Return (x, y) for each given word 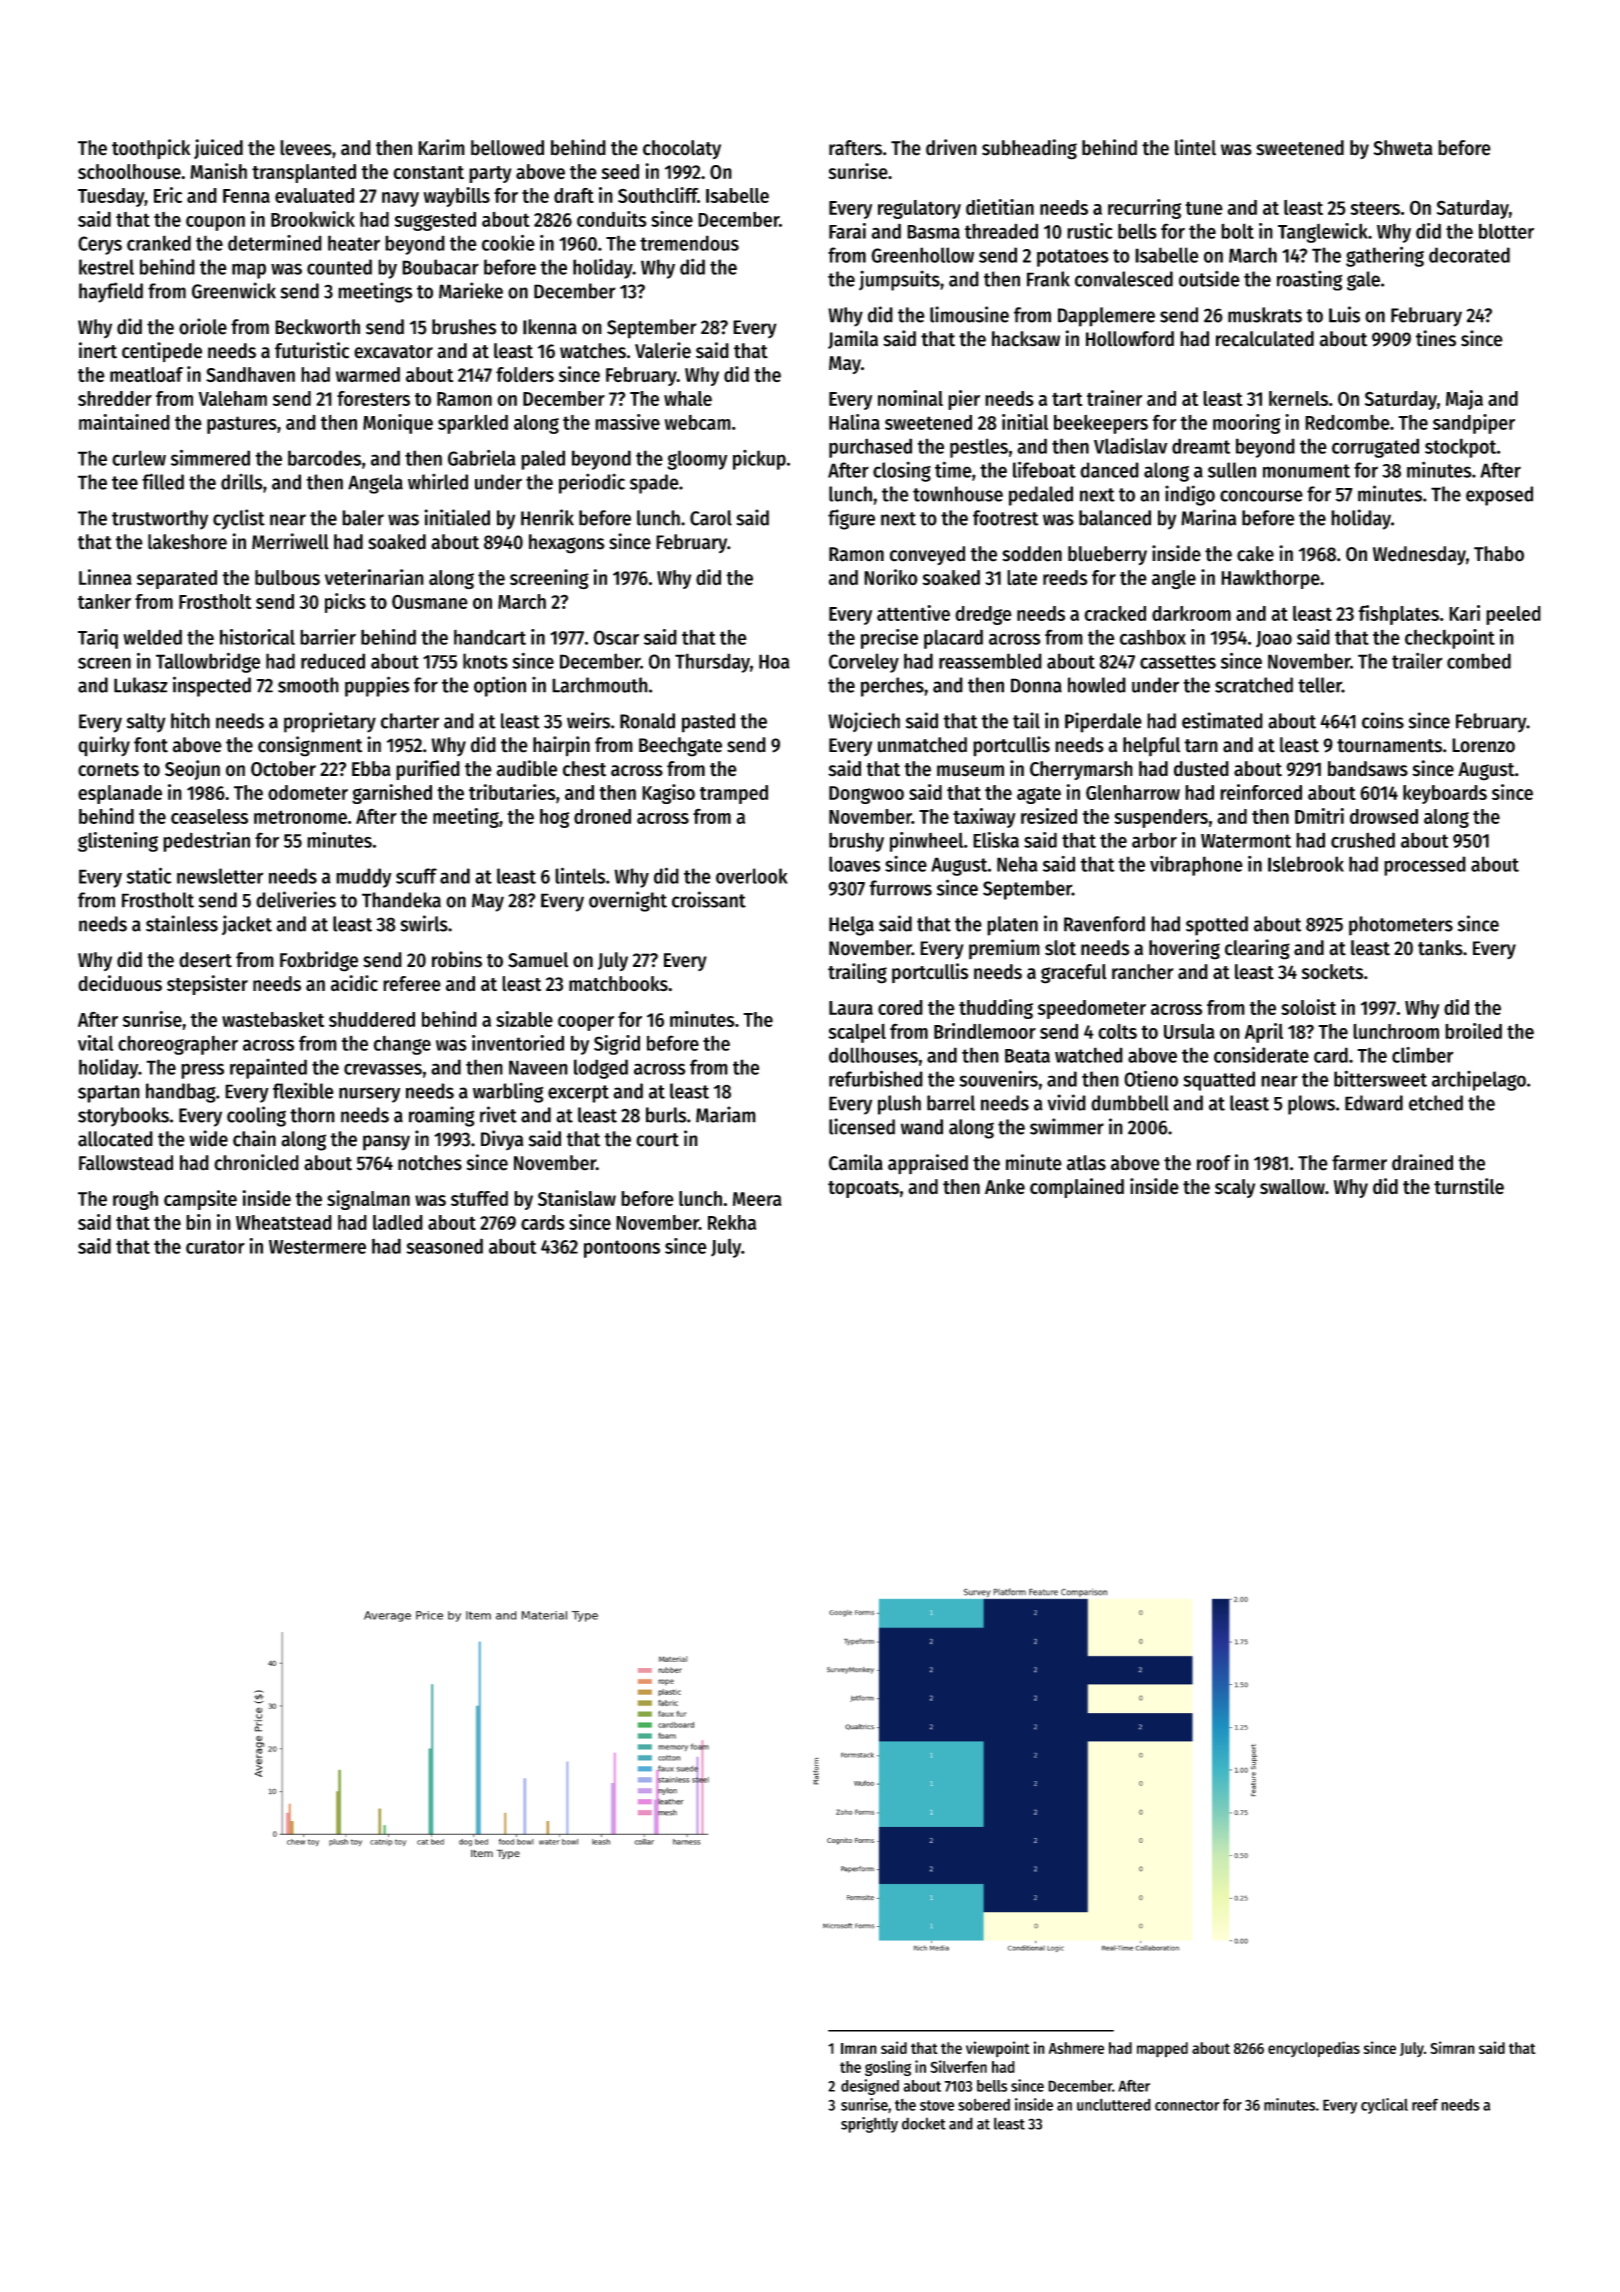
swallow (1292, 1187)
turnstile (1469, 1186)
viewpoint (998, 2049)
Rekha (732, 1222)
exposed (1499, 496)
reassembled (990, 661)
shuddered (372, 1019)
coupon (215, 223)
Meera (757, 1199)
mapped (1162, 2050)
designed (870, 2087)
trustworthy (160, 520)
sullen (1232, 470)
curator (215, 1247)
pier (964, 400)
